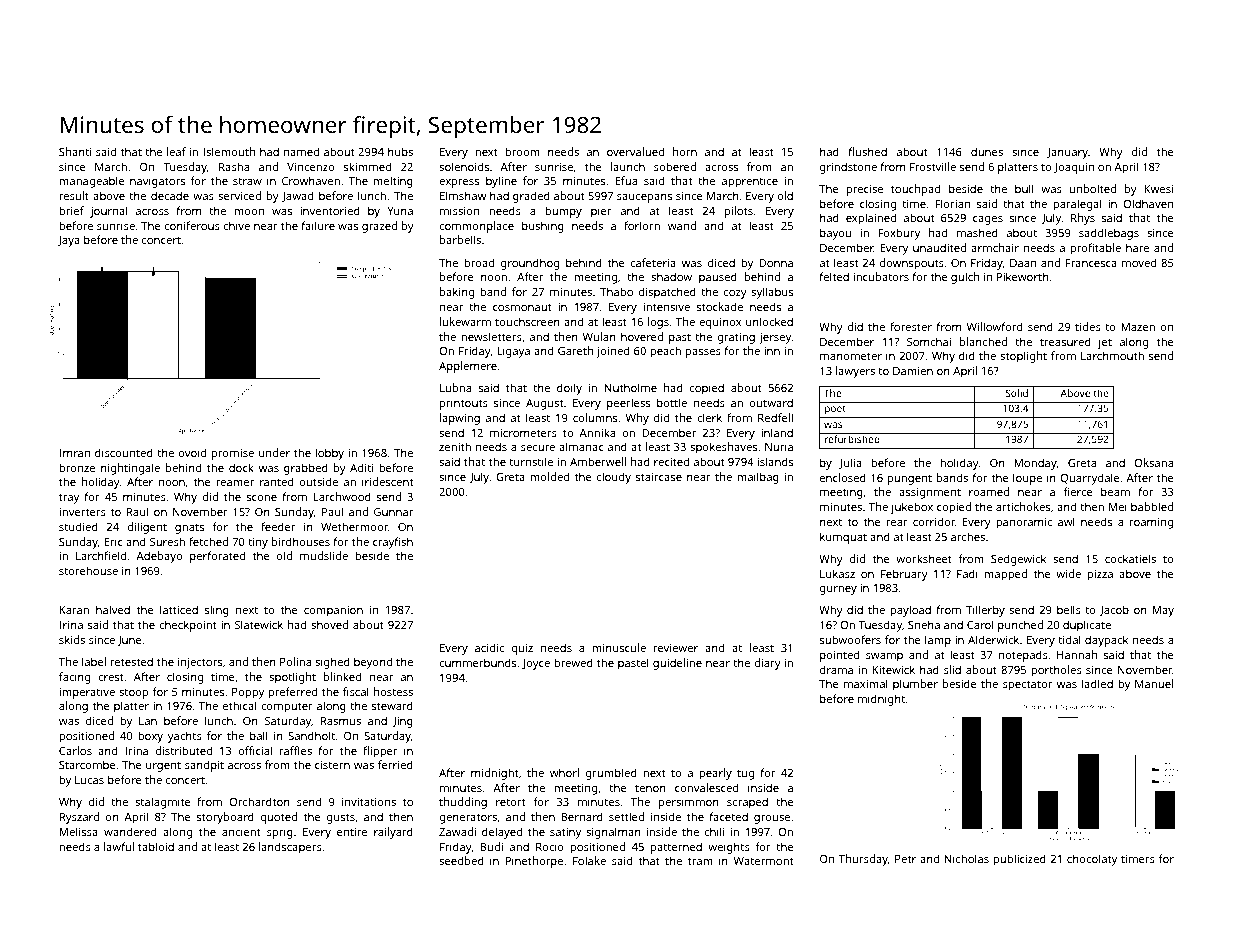 The width and height of the image is (1233, 952). Describe the element at coordinates (850, 639) in the image. I see `subwoofers` at that location.
